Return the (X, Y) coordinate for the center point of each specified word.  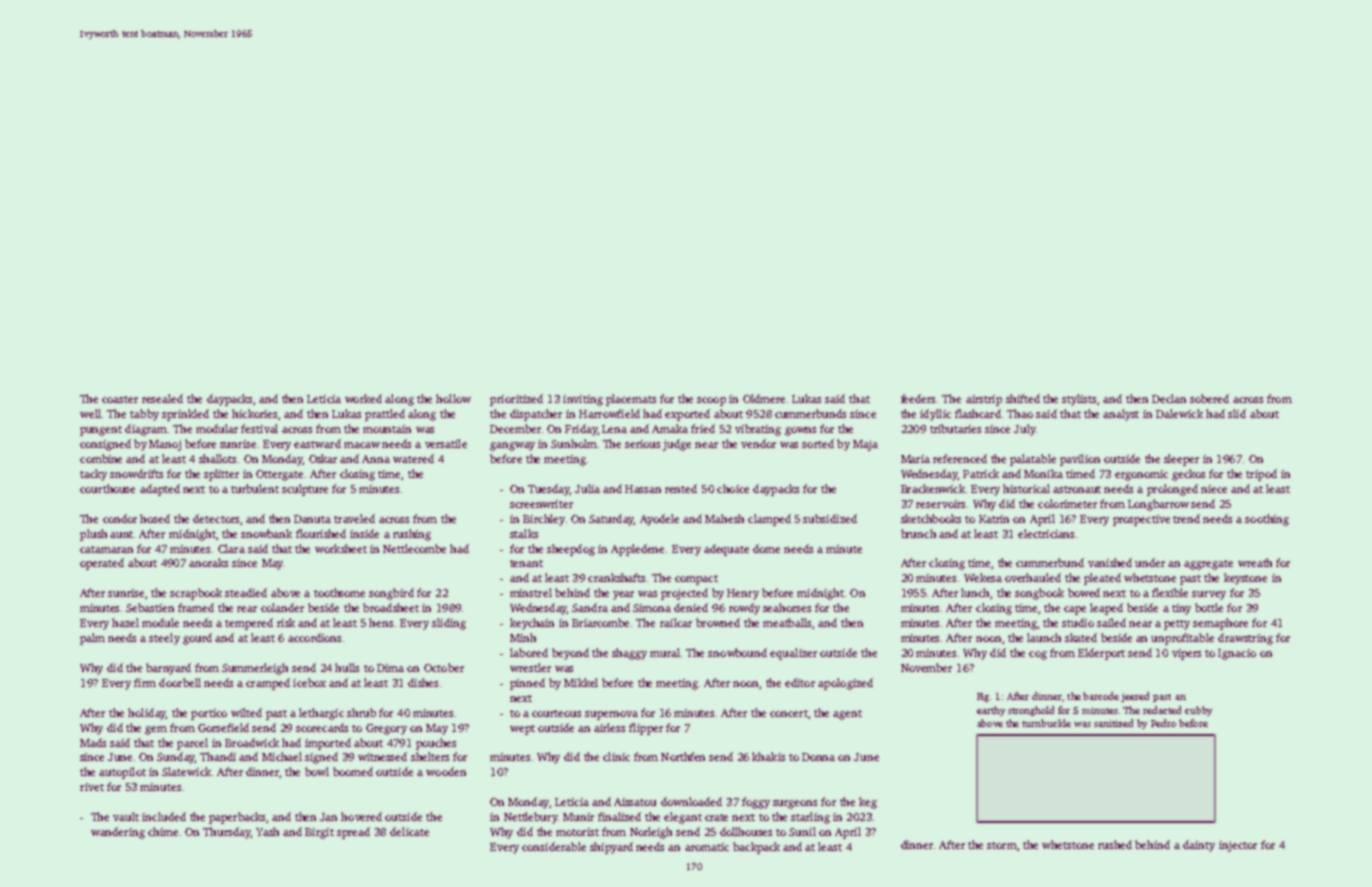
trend (1186, 518)
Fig (984, 697)
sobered (1209, 398)
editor (800, 682)
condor (120, 518)
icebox (309, 682)
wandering (118, 833)
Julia (587, 488)
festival (259, 428)
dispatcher (536, 415)
